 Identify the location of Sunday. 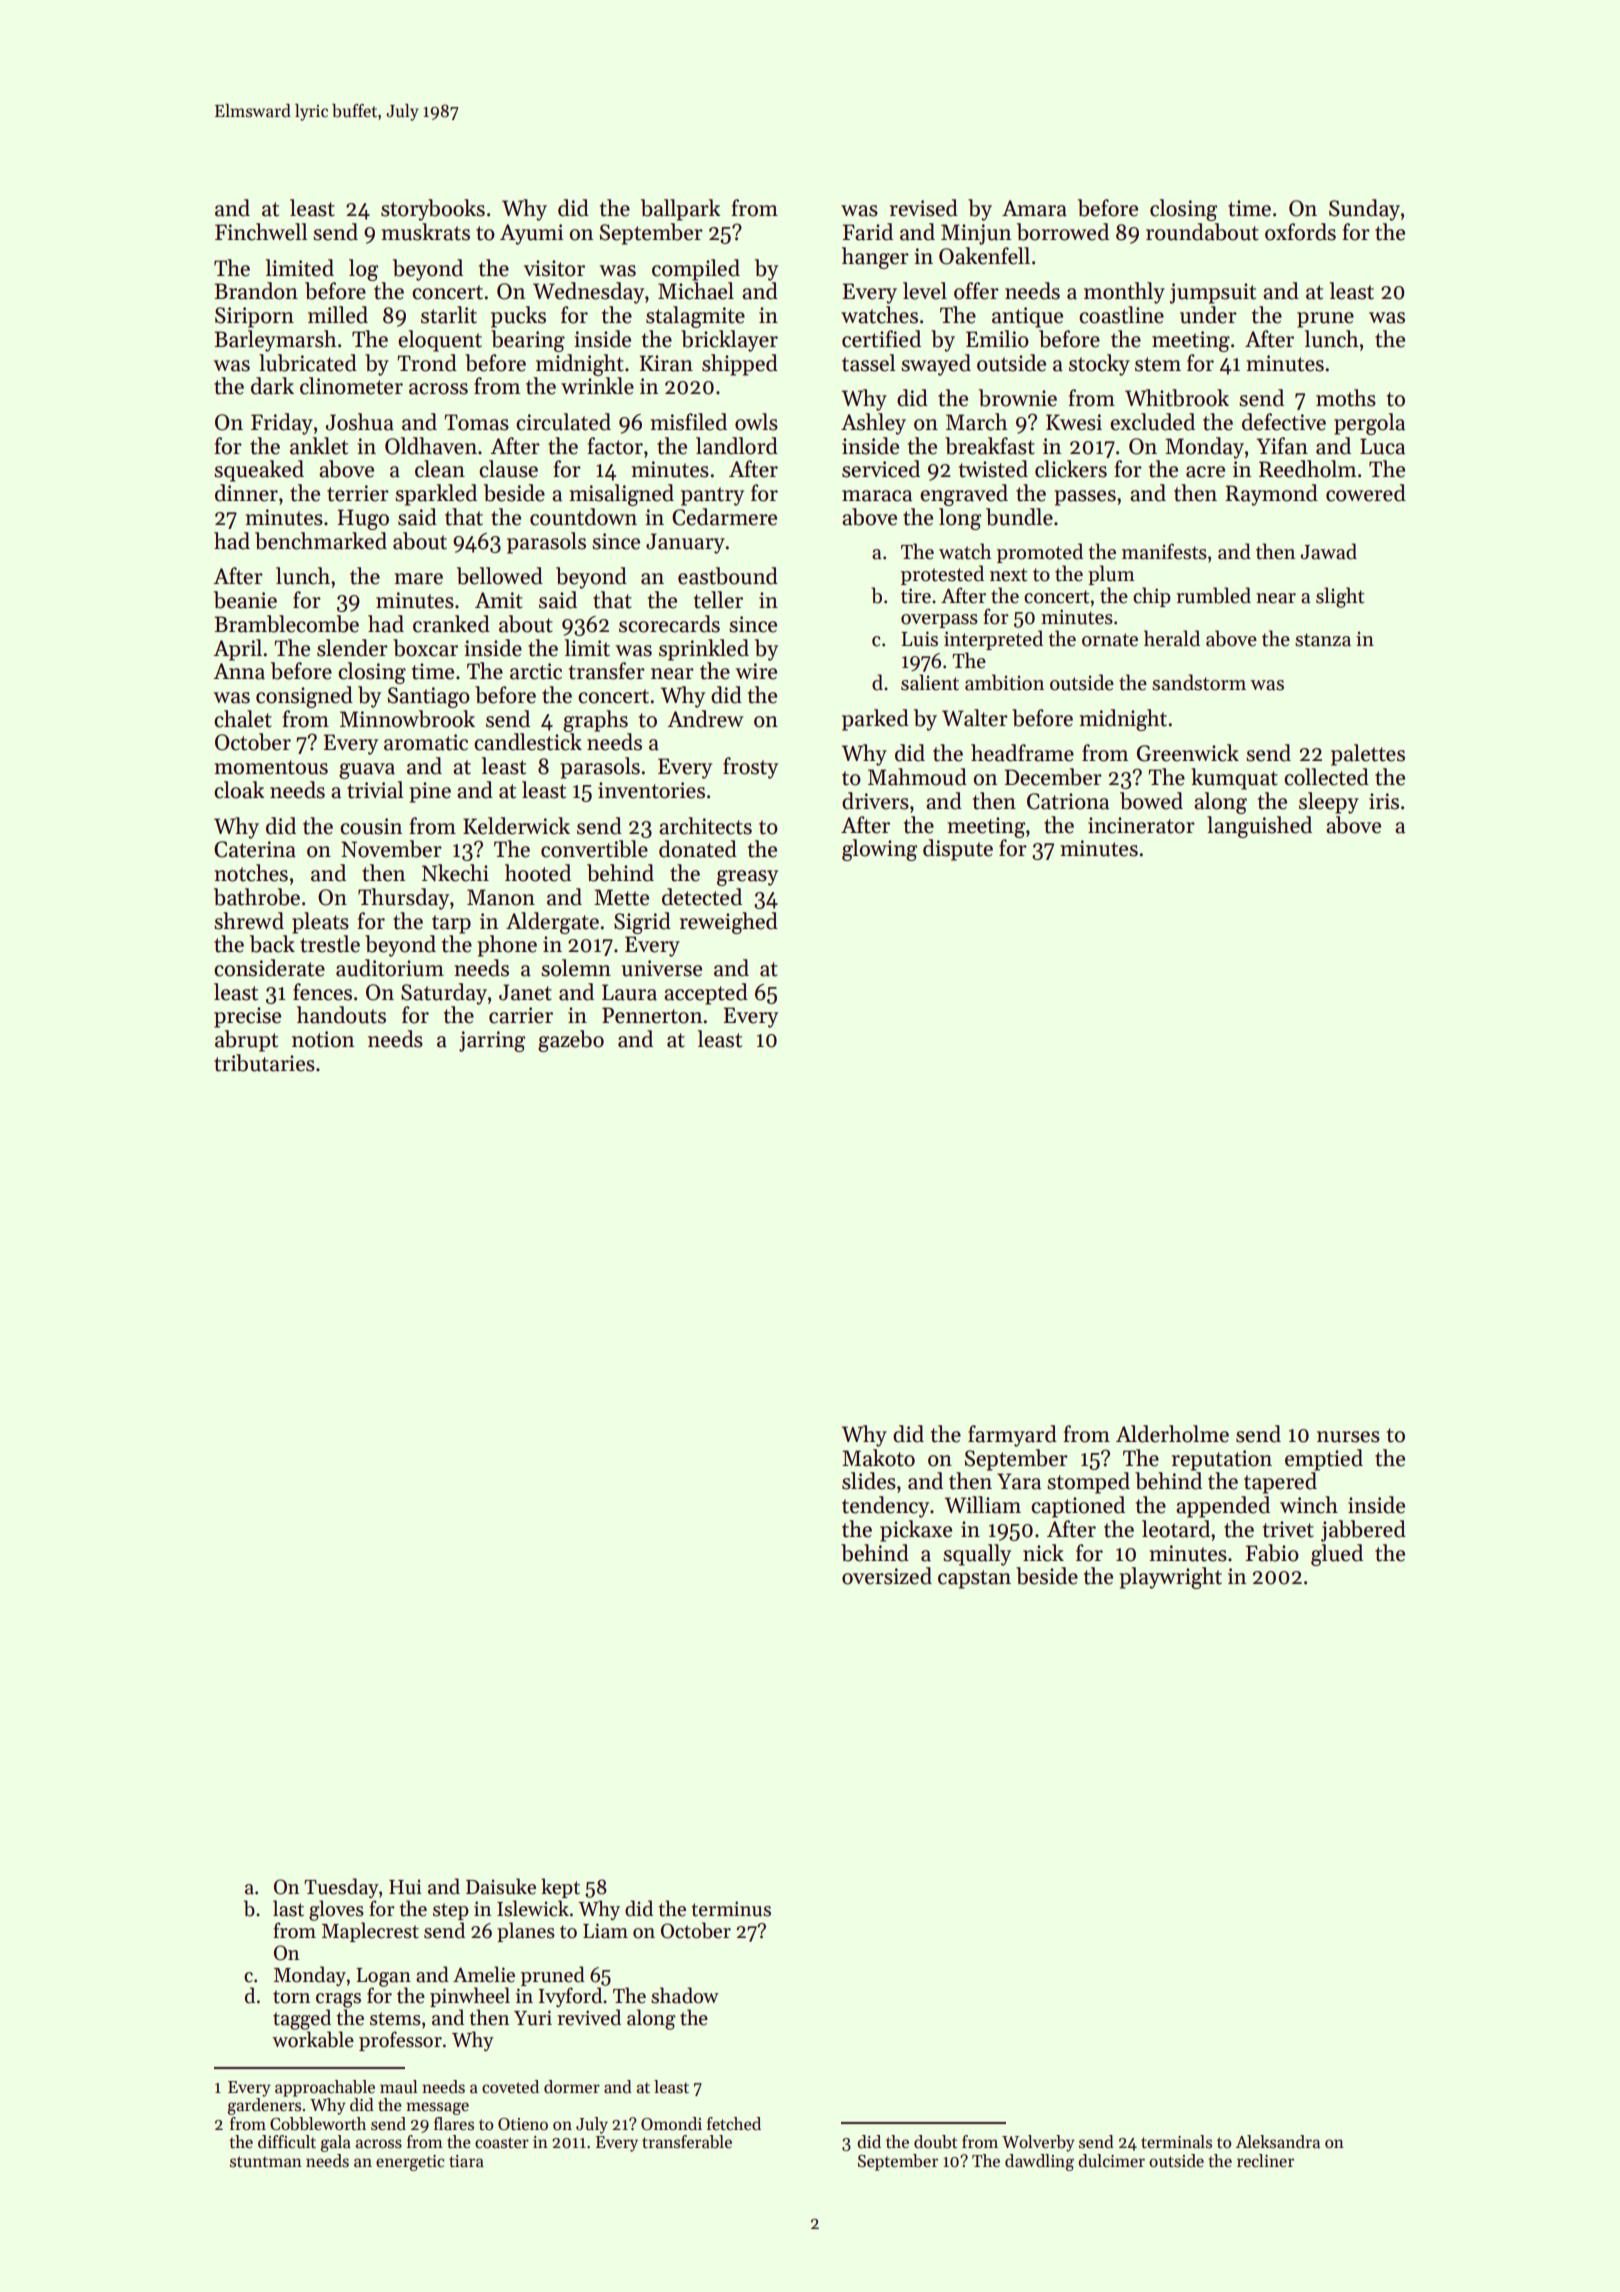
(1364, 210).
